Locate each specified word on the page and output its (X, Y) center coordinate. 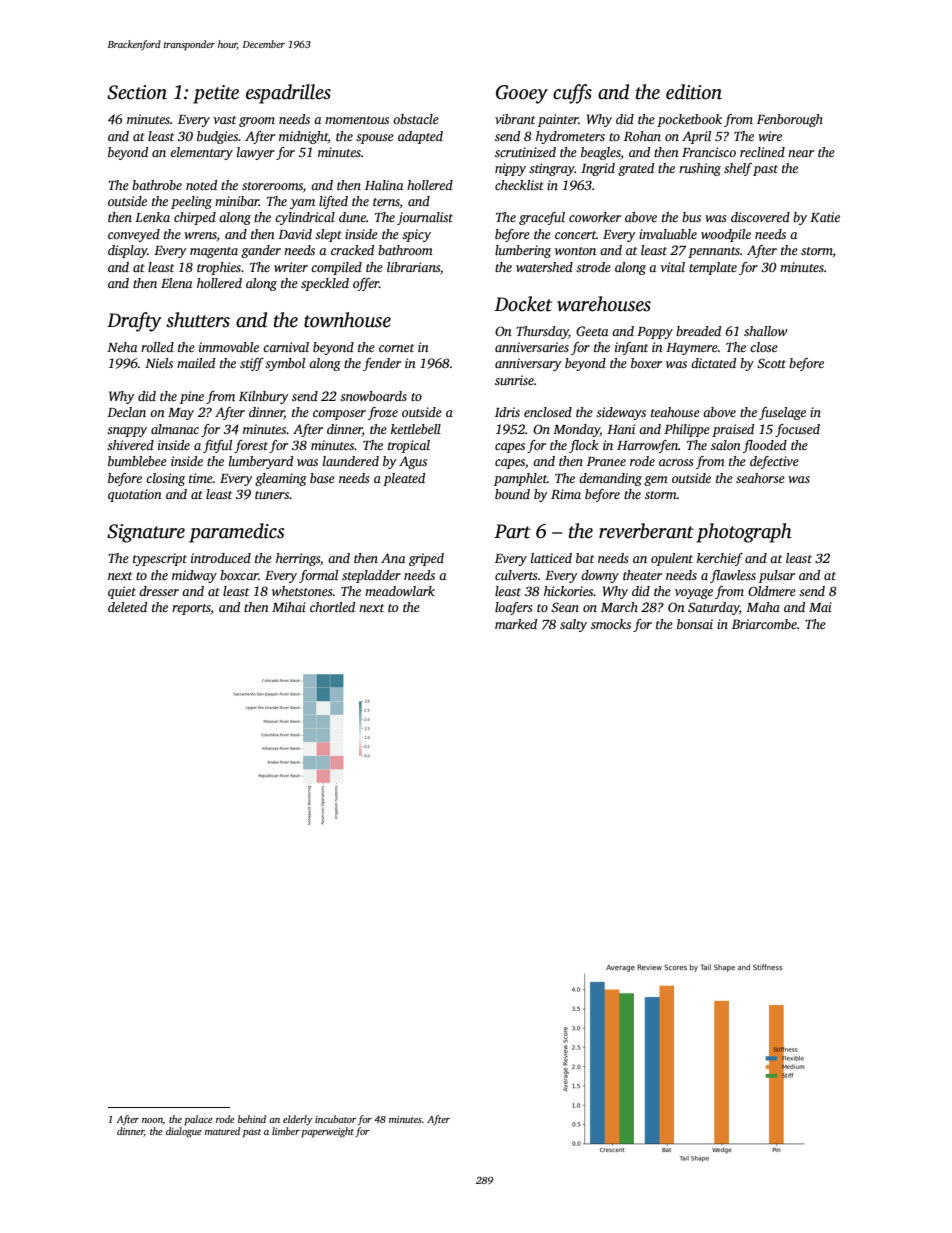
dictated (713, 363)
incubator (336, 1119)
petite (216, 94)
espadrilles (288, 94)
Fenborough (790, 120)
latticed (551, 558)
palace (198, 1120)
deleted (127, 607)
